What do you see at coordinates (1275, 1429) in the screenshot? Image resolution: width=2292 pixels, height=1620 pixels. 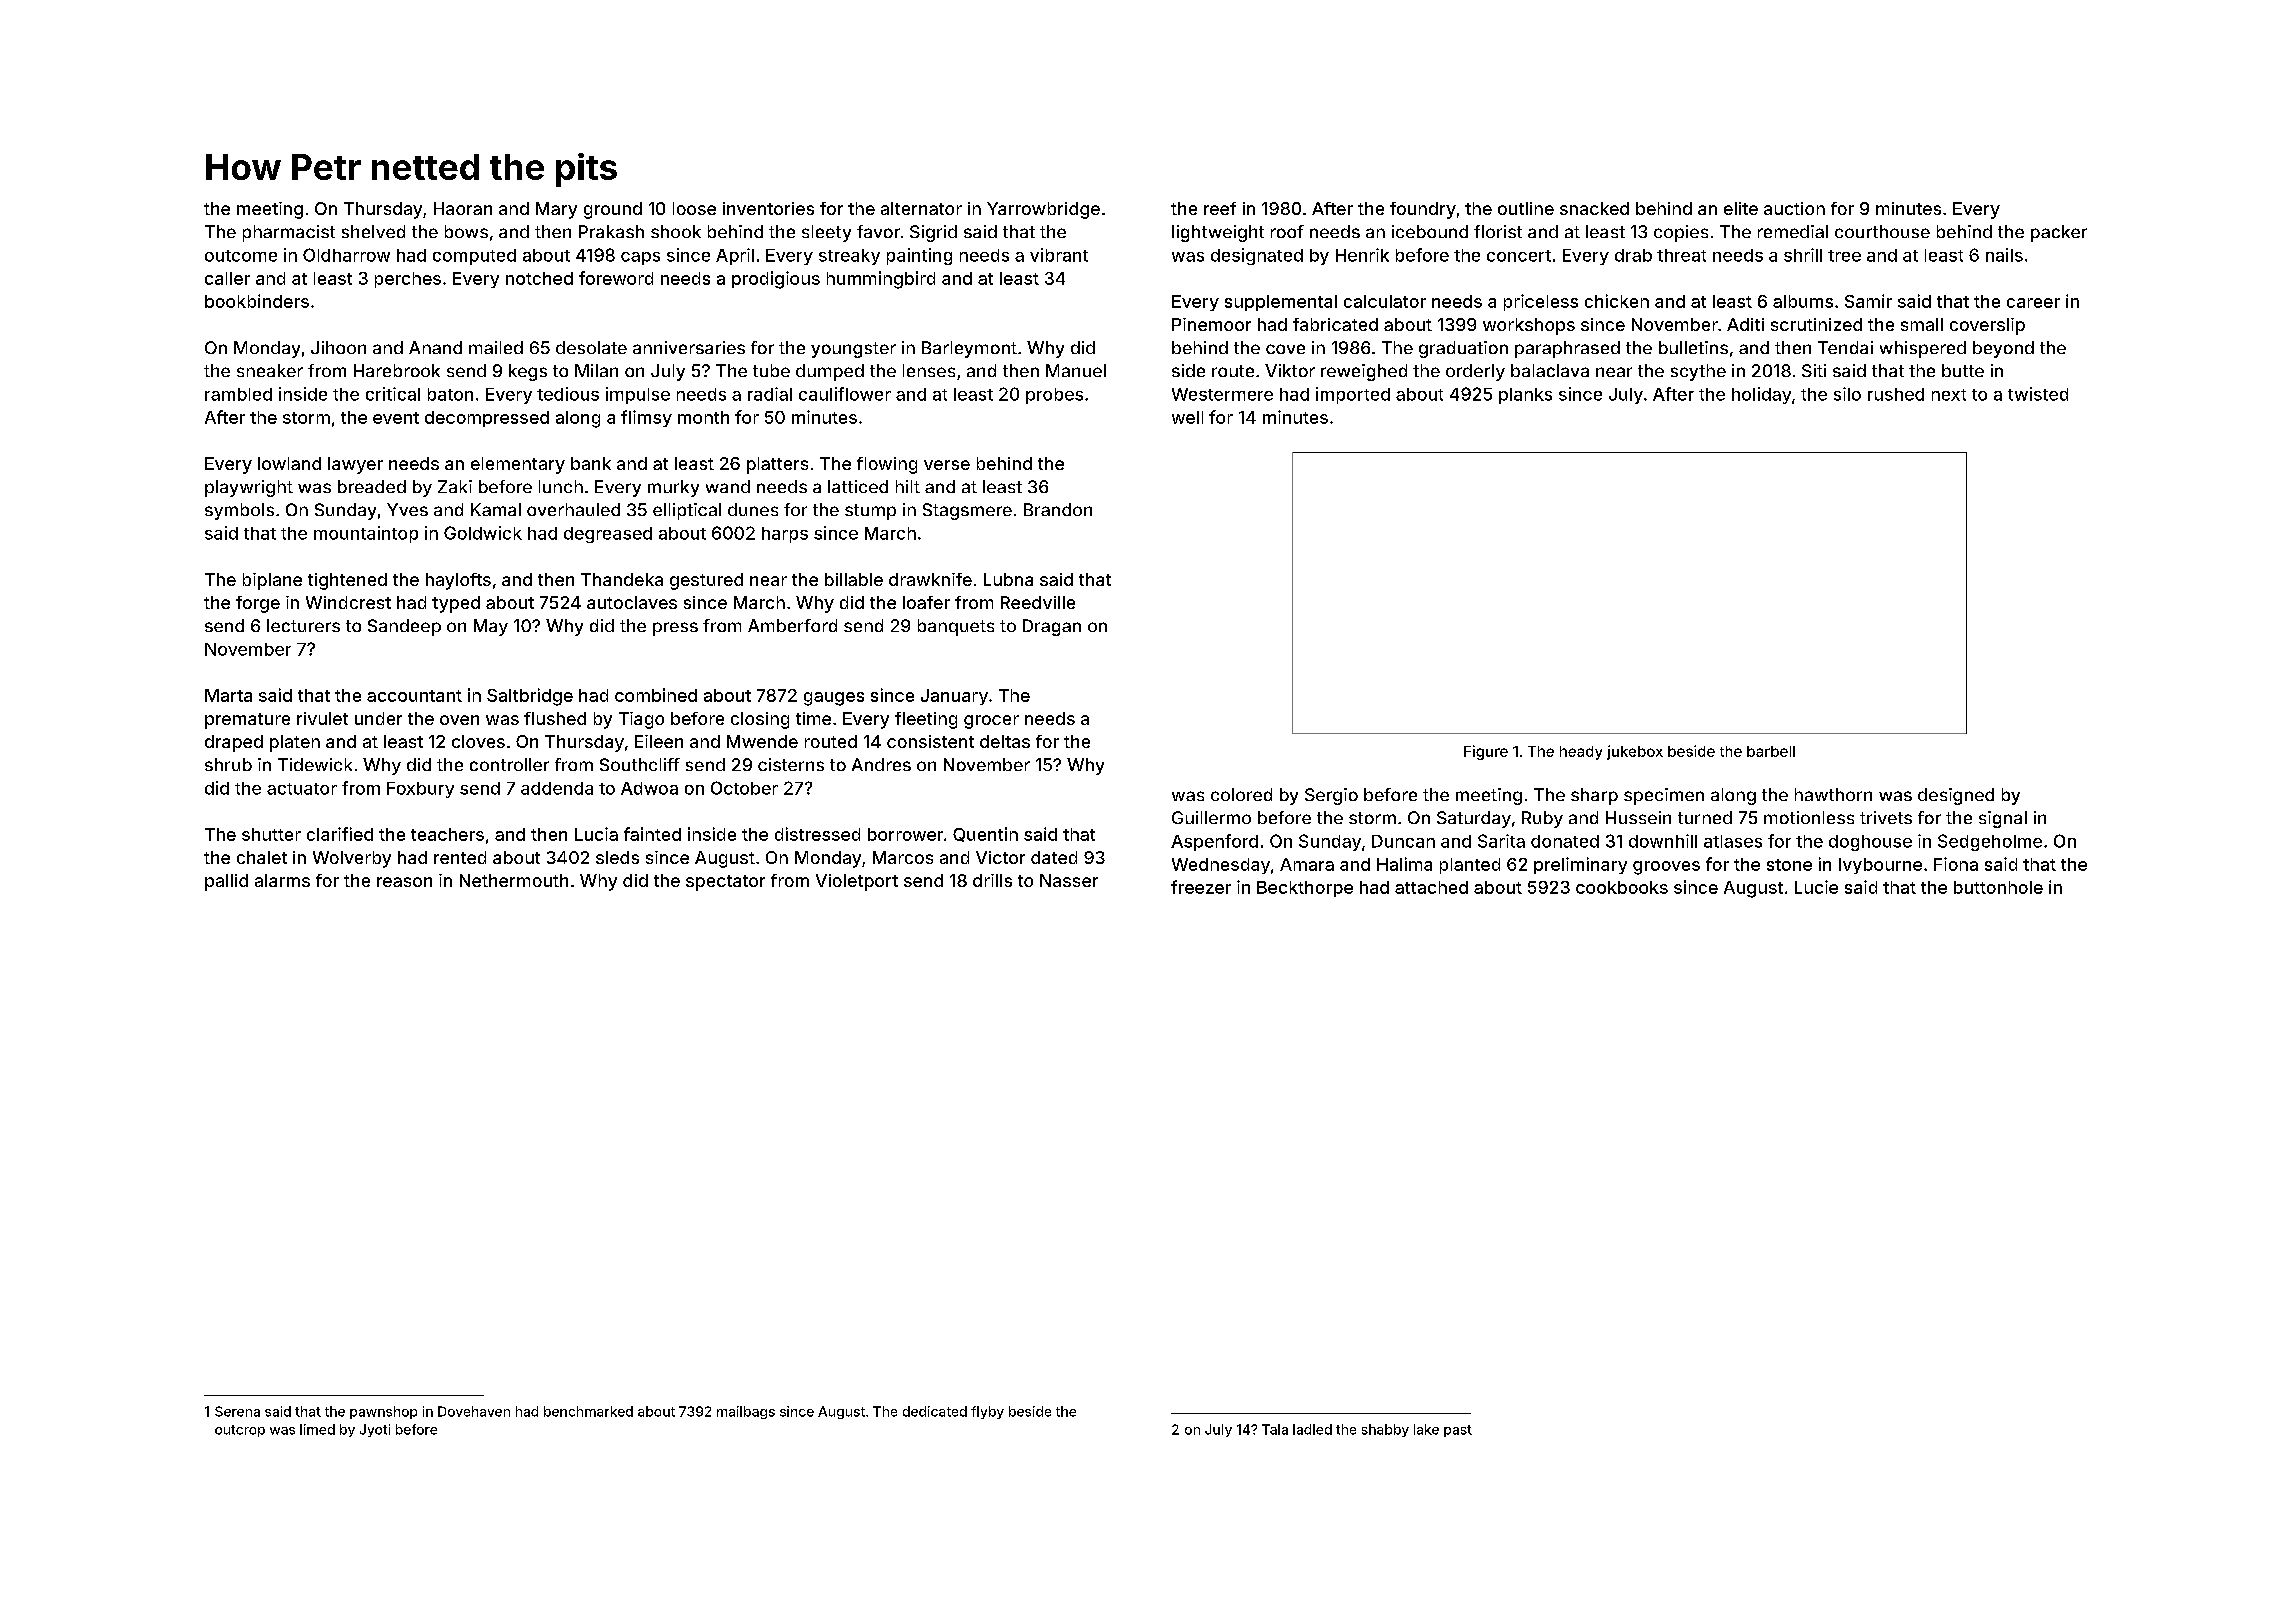 I see `Tala` at bounding box center [1275, 1429].
